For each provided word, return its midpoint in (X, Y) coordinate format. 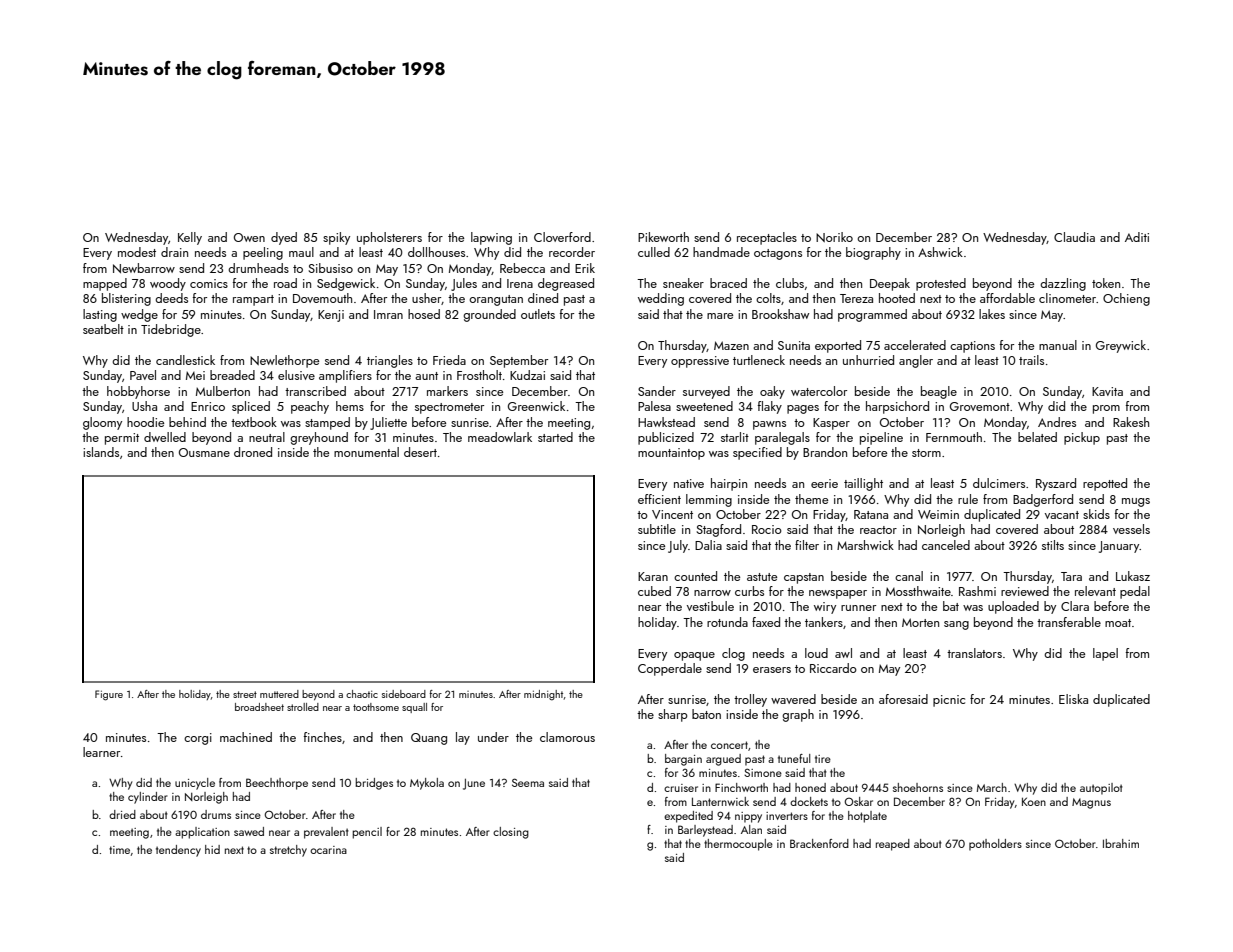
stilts (1053, 545)
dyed (284, 238)
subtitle (657, 529)
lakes (992, 314)
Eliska (1073, 699)
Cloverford (562, 237)
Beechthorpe (277, 784)
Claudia (1074, 237)
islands (101, 452)
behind (187, 422)
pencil (367, 833)
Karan (653, 576)
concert (729, 745)
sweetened (704, 406)
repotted (1105, 484)
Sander (657, 391)
